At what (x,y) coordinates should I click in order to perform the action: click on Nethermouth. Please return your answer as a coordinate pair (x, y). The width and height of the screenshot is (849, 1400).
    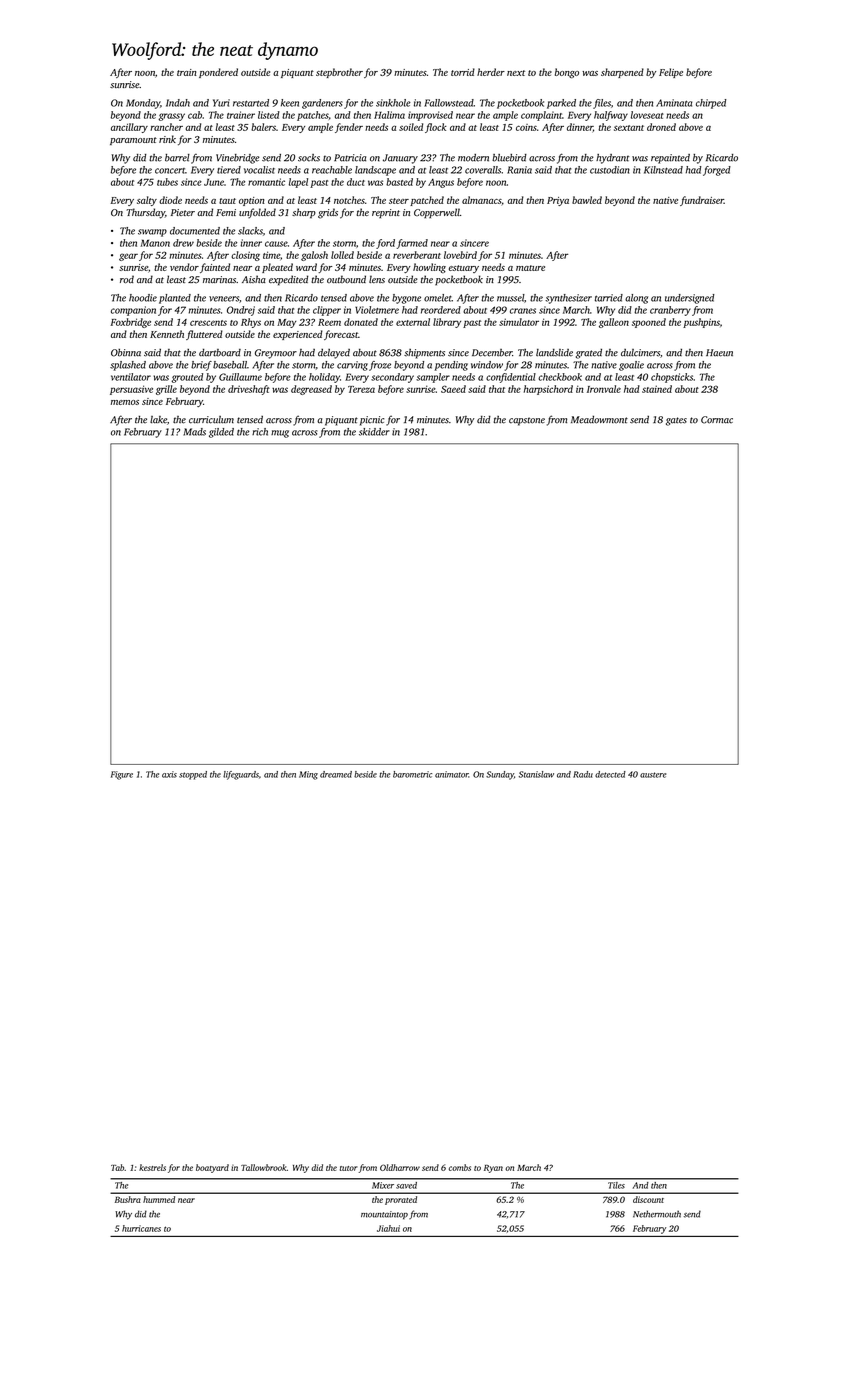
    Looking at the image, I should click on (657, 1214).
